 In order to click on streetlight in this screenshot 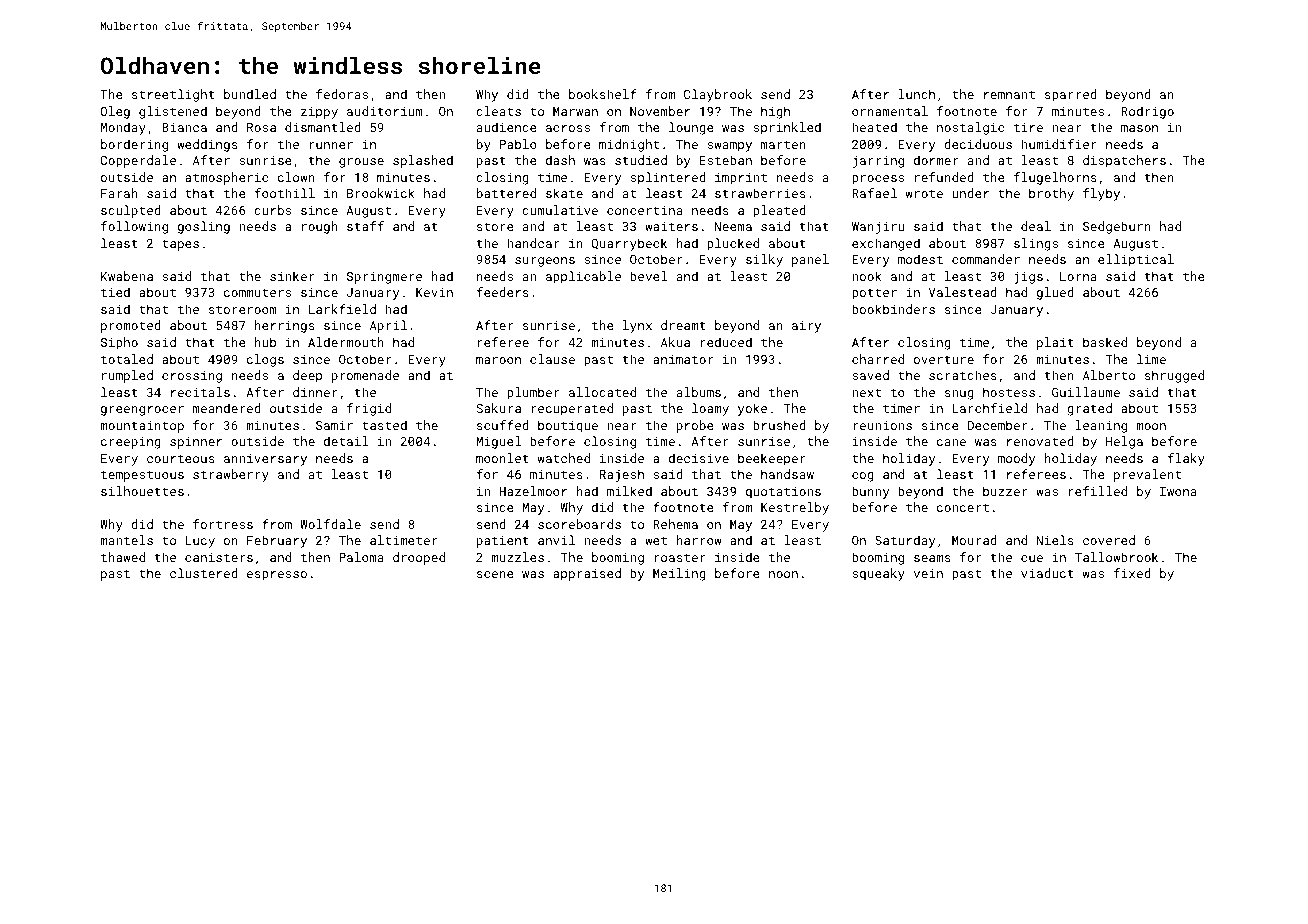, I will do `click(173, 95)`.
